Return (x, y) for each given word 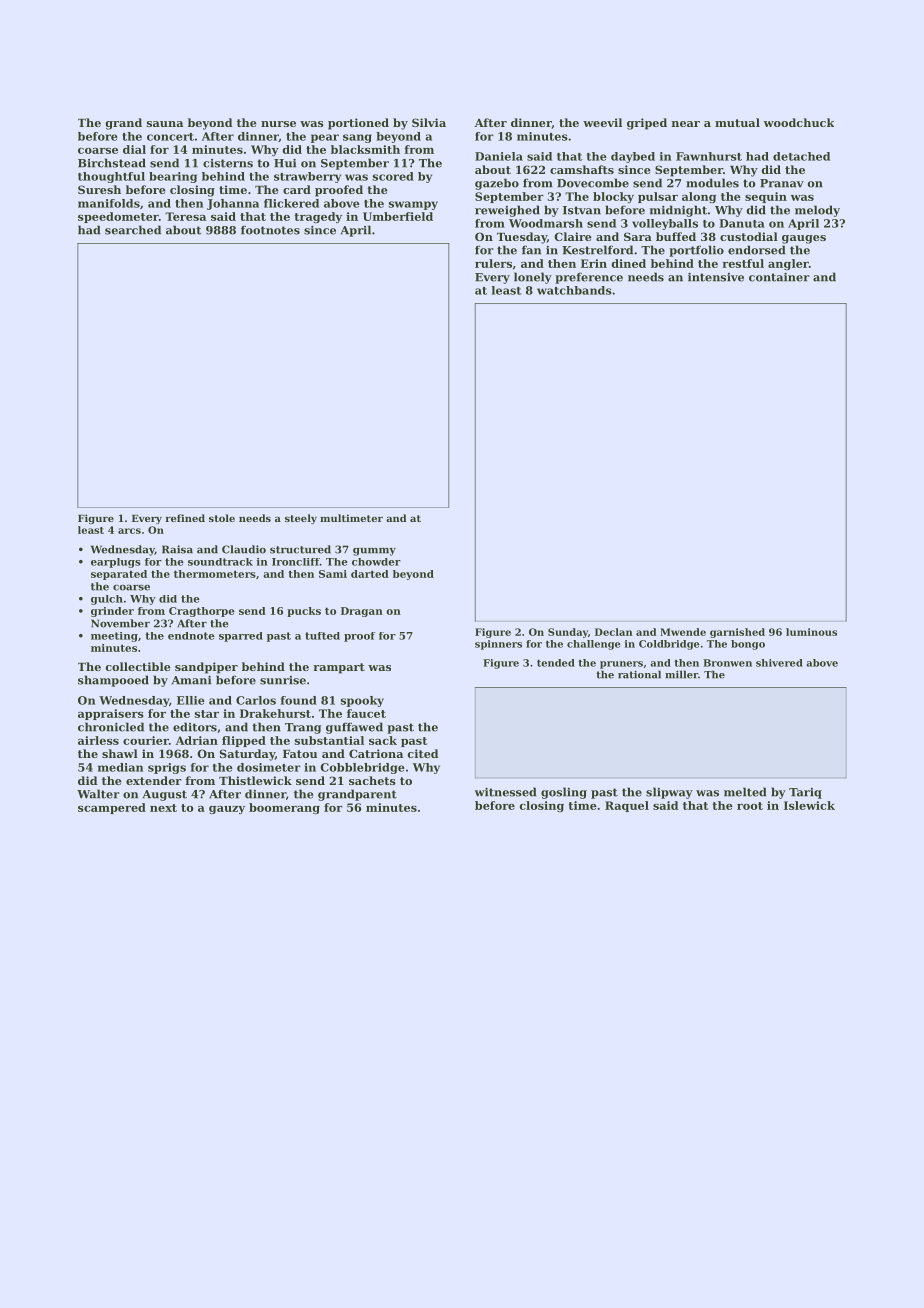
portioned (358, 124)
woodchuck (799, 122)
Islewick (809, 805)
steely (301, 519)
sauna (165, 124)
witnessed (506, 792)
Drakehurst (275, 713)
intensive (716, 277)
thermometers (215, 574)
